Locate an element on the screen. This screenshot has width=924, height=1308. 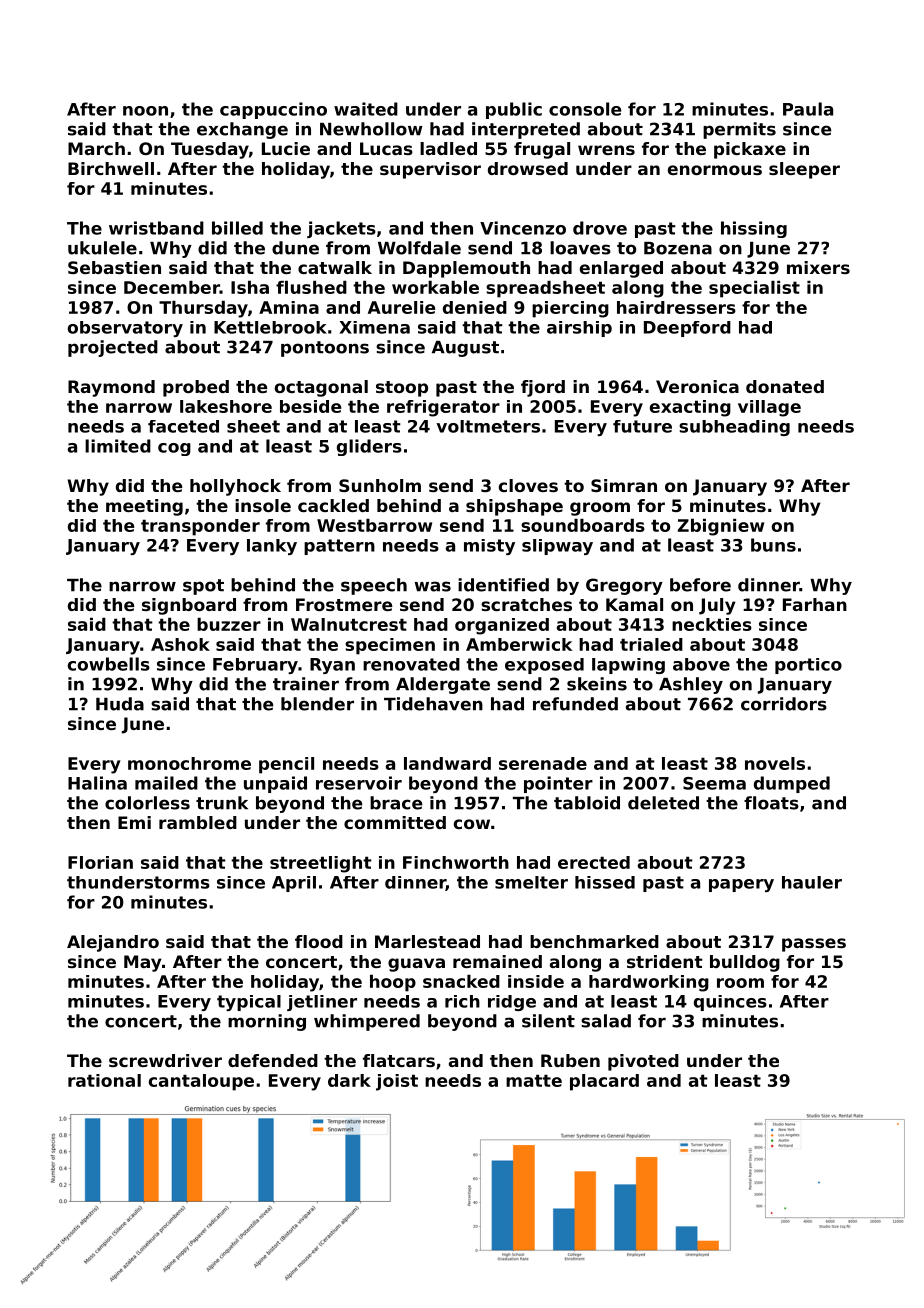
cantaloupe is located at coordinates (201, 1082).
